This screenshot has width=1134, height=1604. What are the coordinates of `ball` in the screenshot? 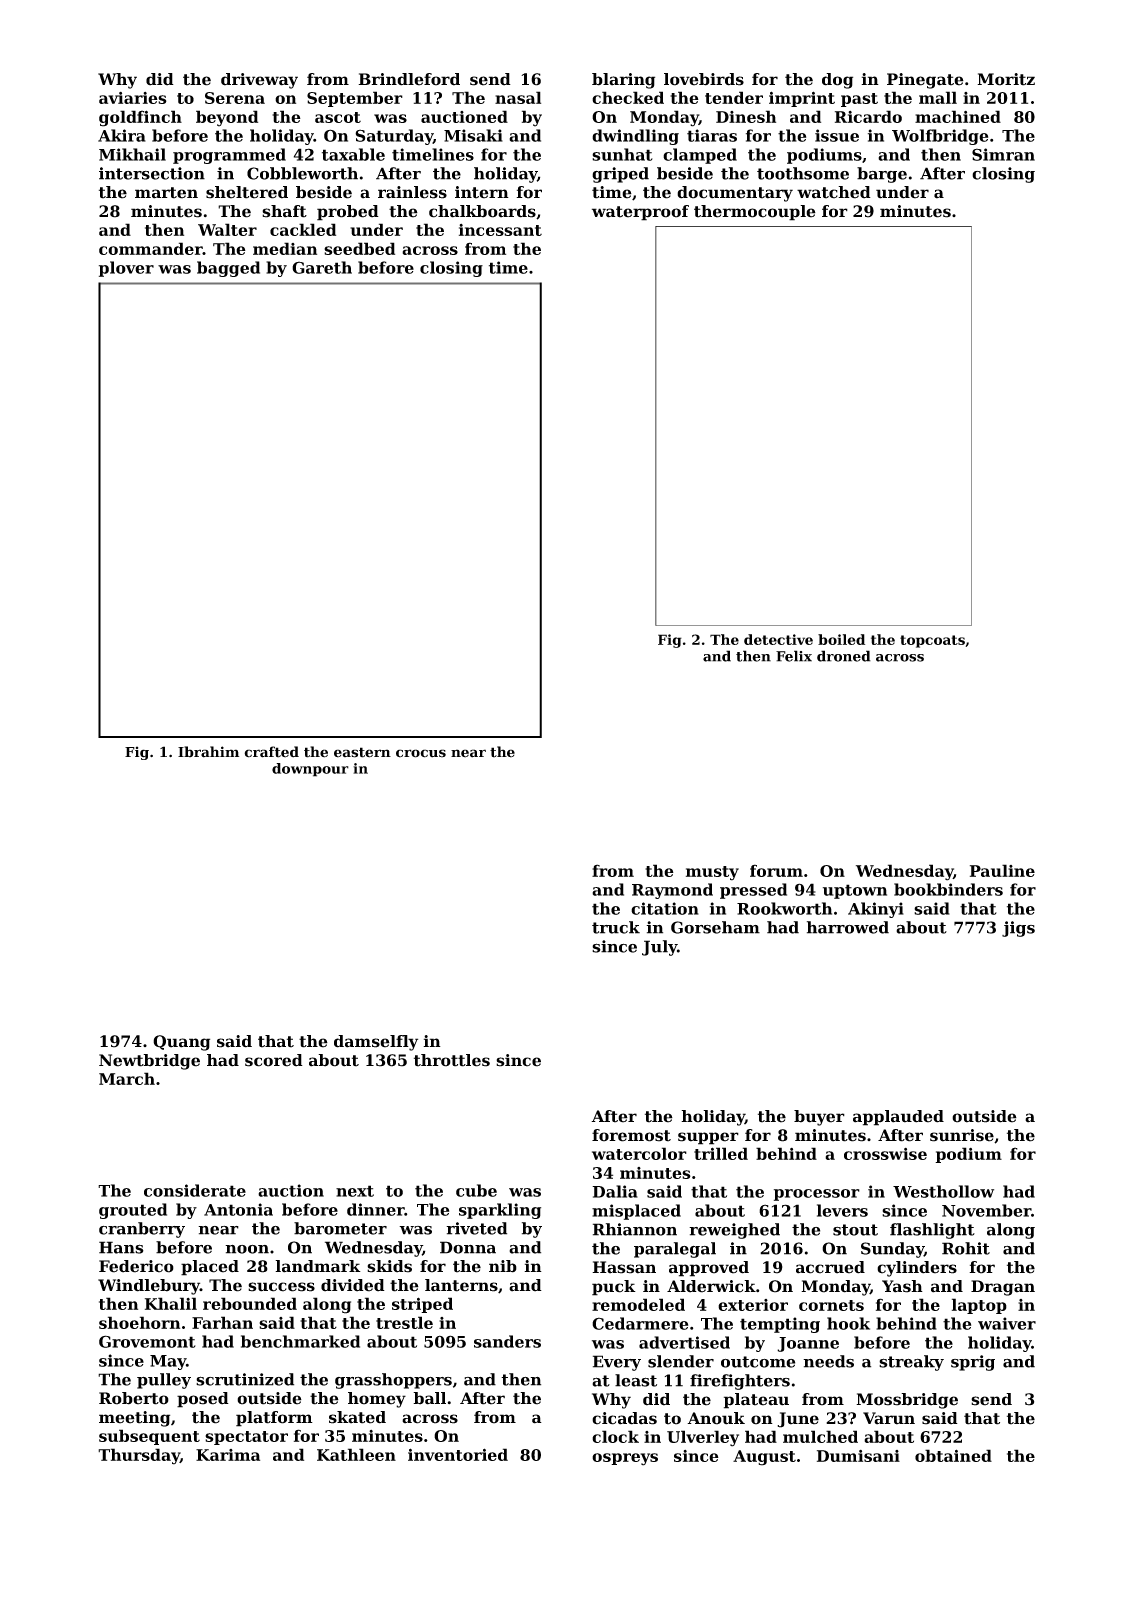 It's located at (429, 1398).
